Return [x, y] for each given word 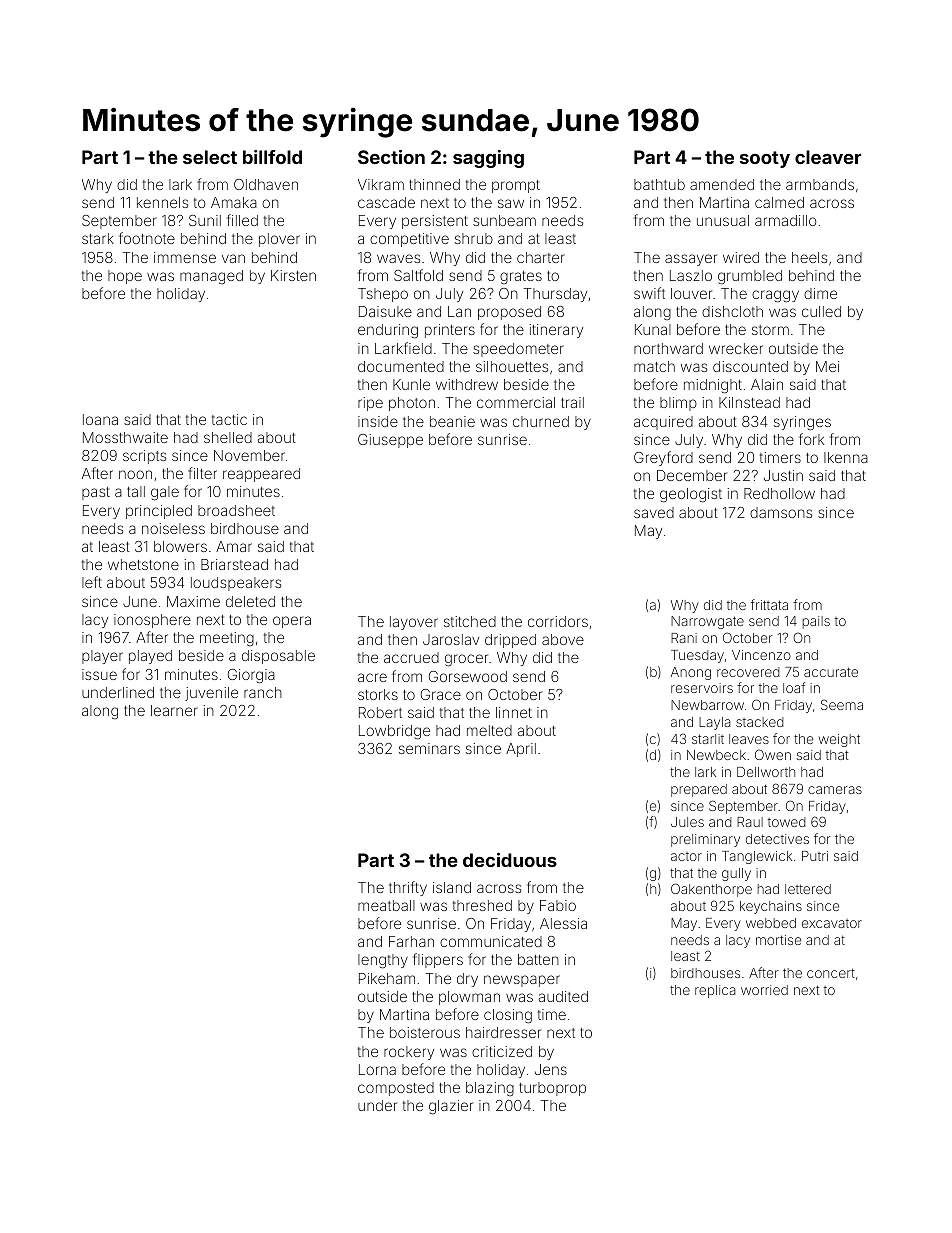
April [521, 750]
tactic [229, 419]
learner [174, 710]
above [563, 639]
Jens [551, 1069]
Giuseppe [390, 441]
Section [391, 157]
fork [811, 439]
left [92, 582]
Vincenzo [761, 655]
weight [839, 740]
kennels [162, 202]
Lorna [377, 1069]
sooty [765, 159]
